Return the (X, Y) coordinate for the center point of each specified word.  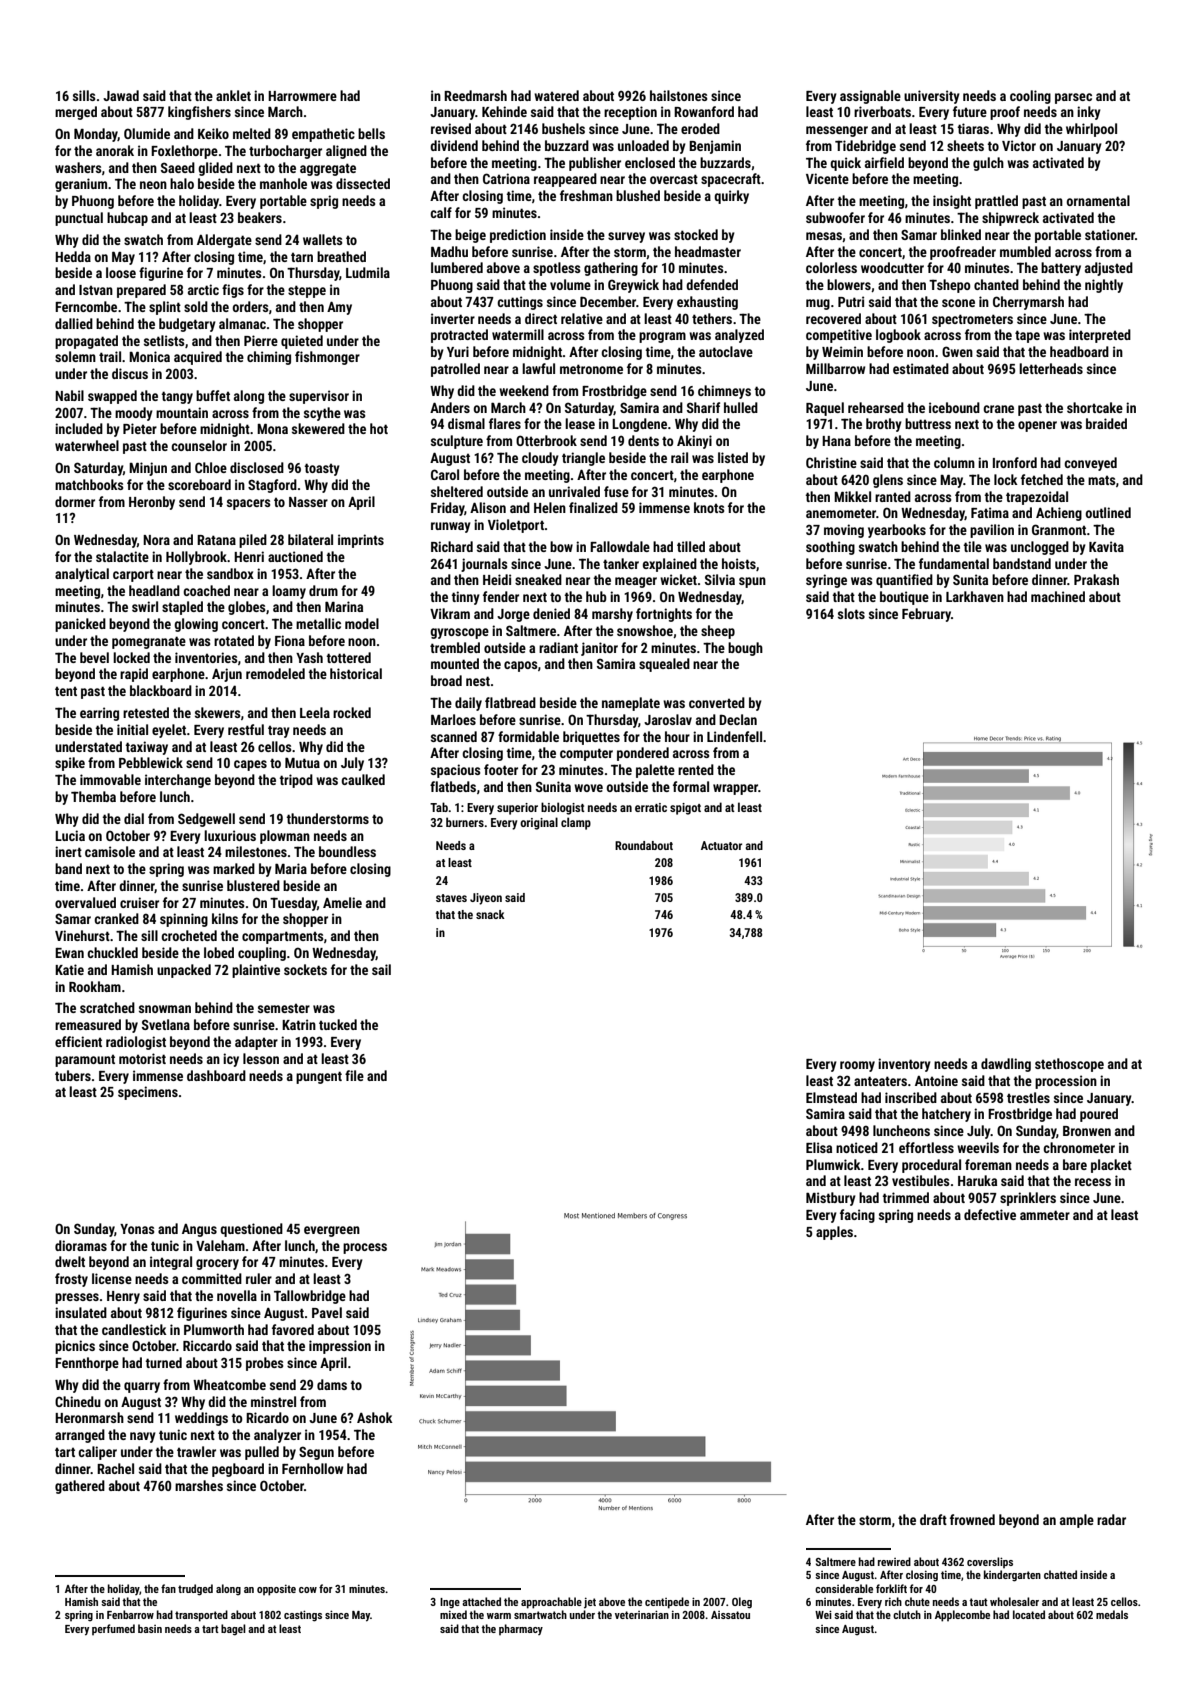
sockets (305, 969)
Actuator (721, 845)
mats (1102, 480)
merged (76, 113)
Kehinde (504, 111)
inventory (904, 1065)
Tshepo (950, 286)
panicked (80, 625)
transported (201, 1616)
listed (733, 457)
